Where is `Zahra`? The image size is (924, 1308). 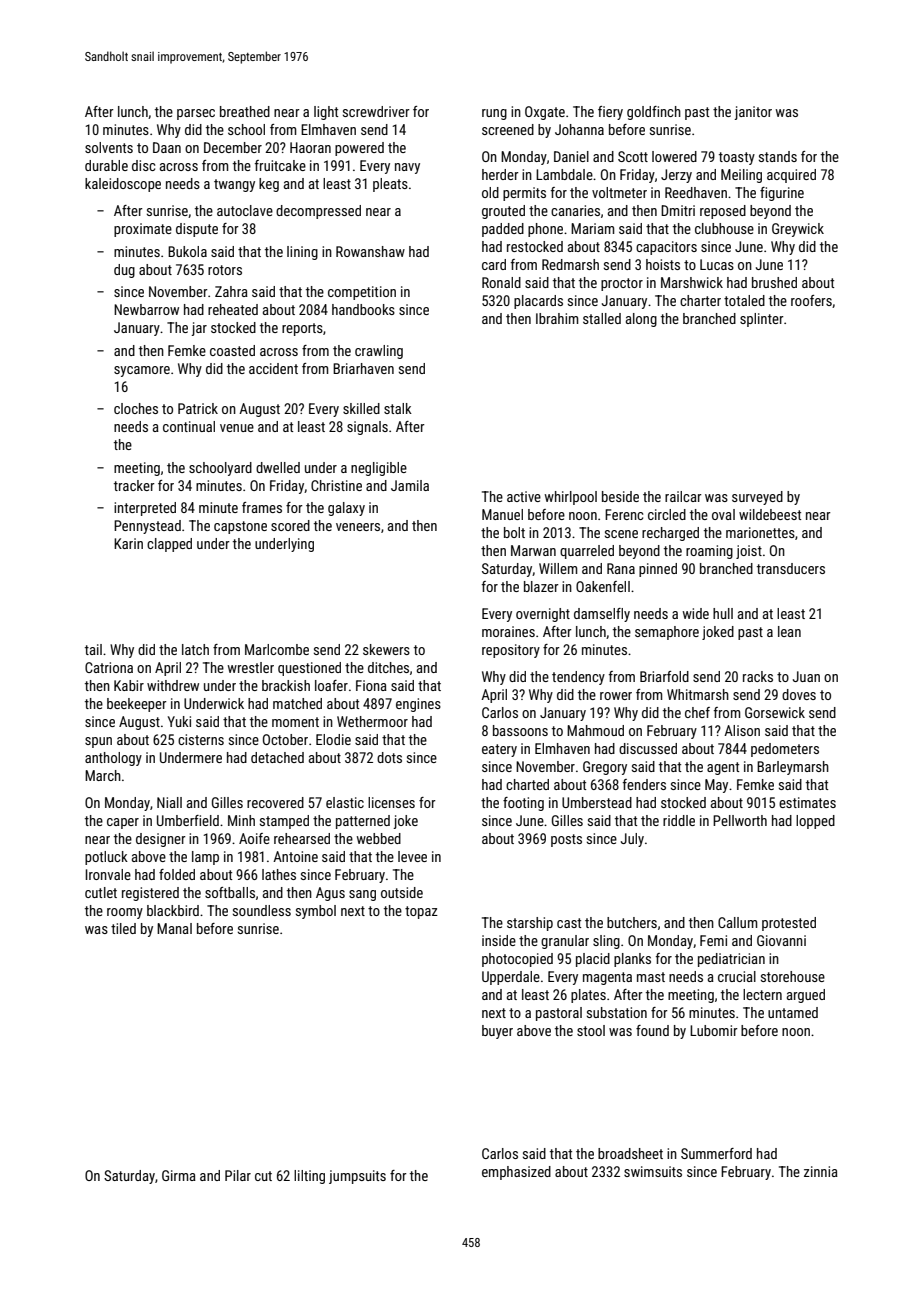 Zahra is located at coordinates (231, 291).
